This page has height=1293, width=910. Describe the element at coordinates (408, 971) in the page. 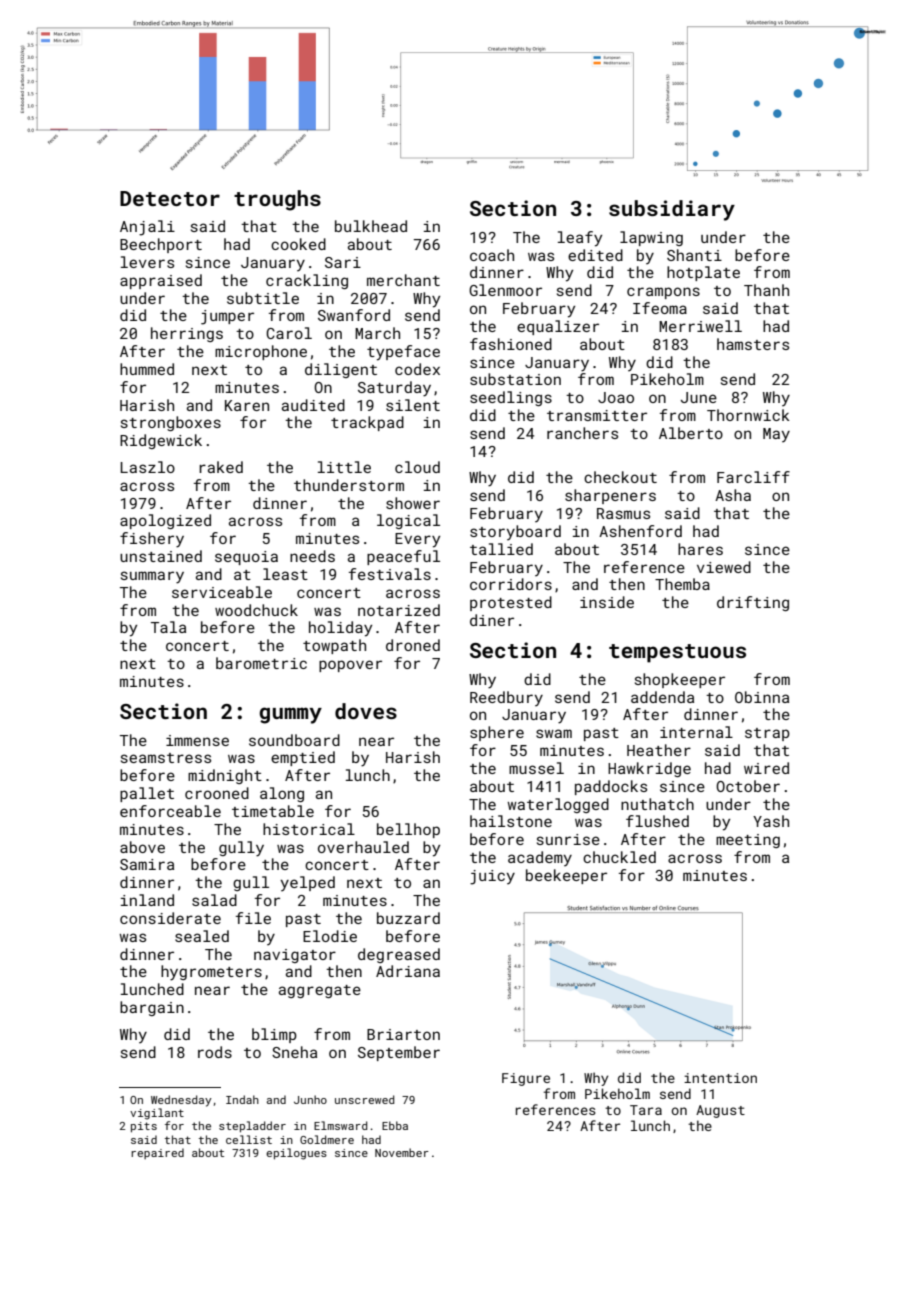

I see `Adriana` at that location.
